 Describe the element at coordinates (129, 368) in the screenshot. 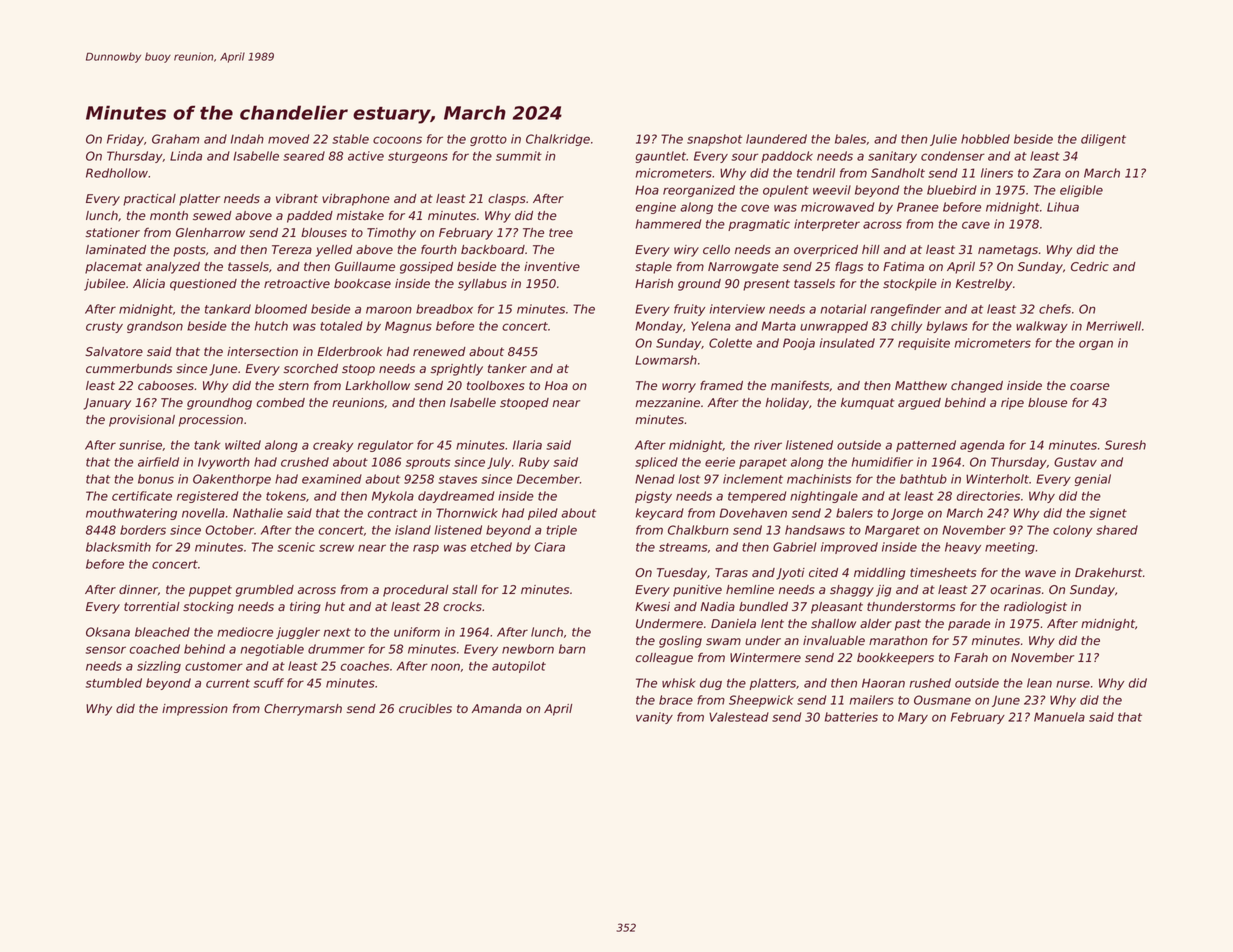

I see `cummerbunds` at that location.
